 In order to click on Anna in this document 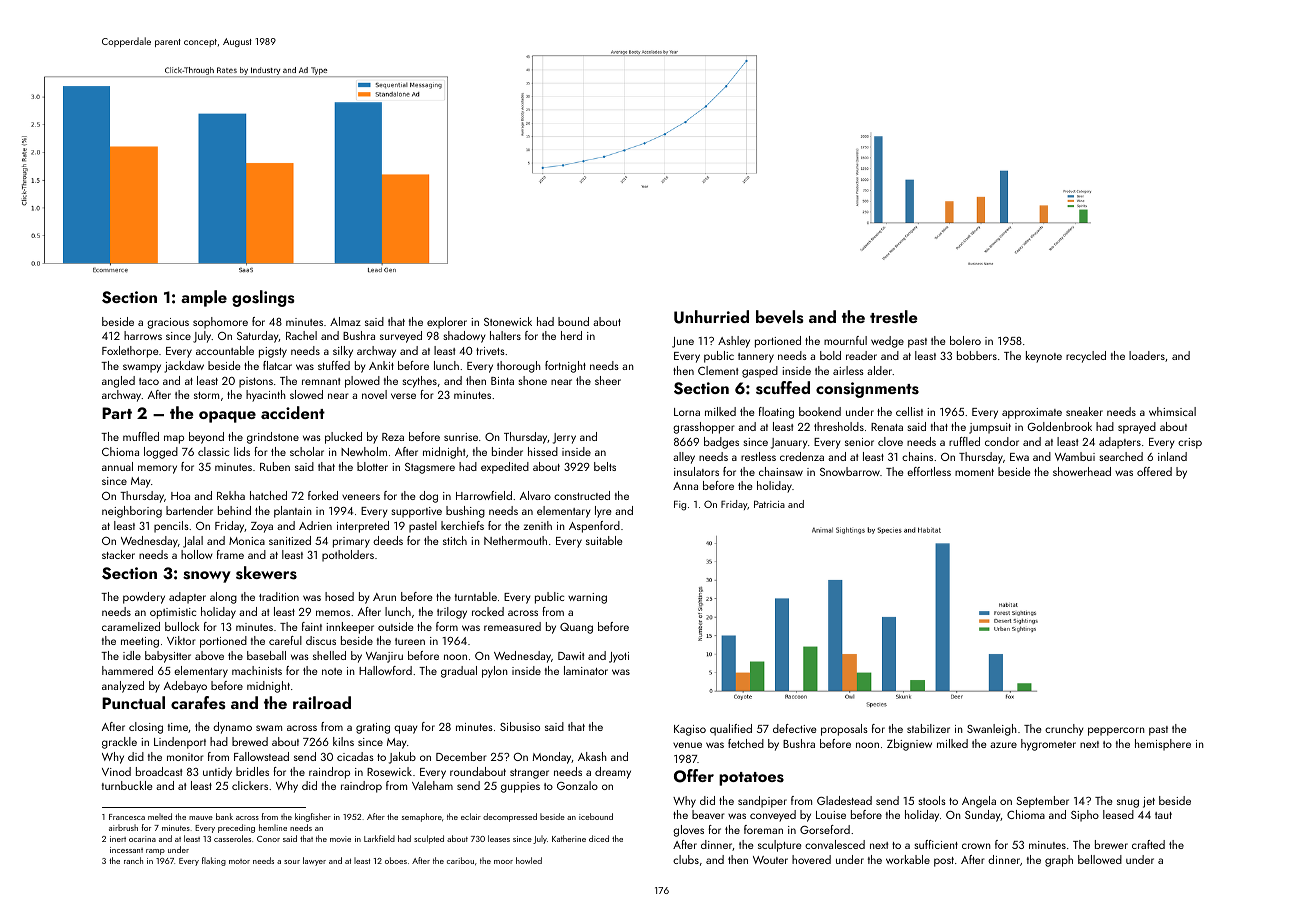, I will do `click(685, 486)`.
